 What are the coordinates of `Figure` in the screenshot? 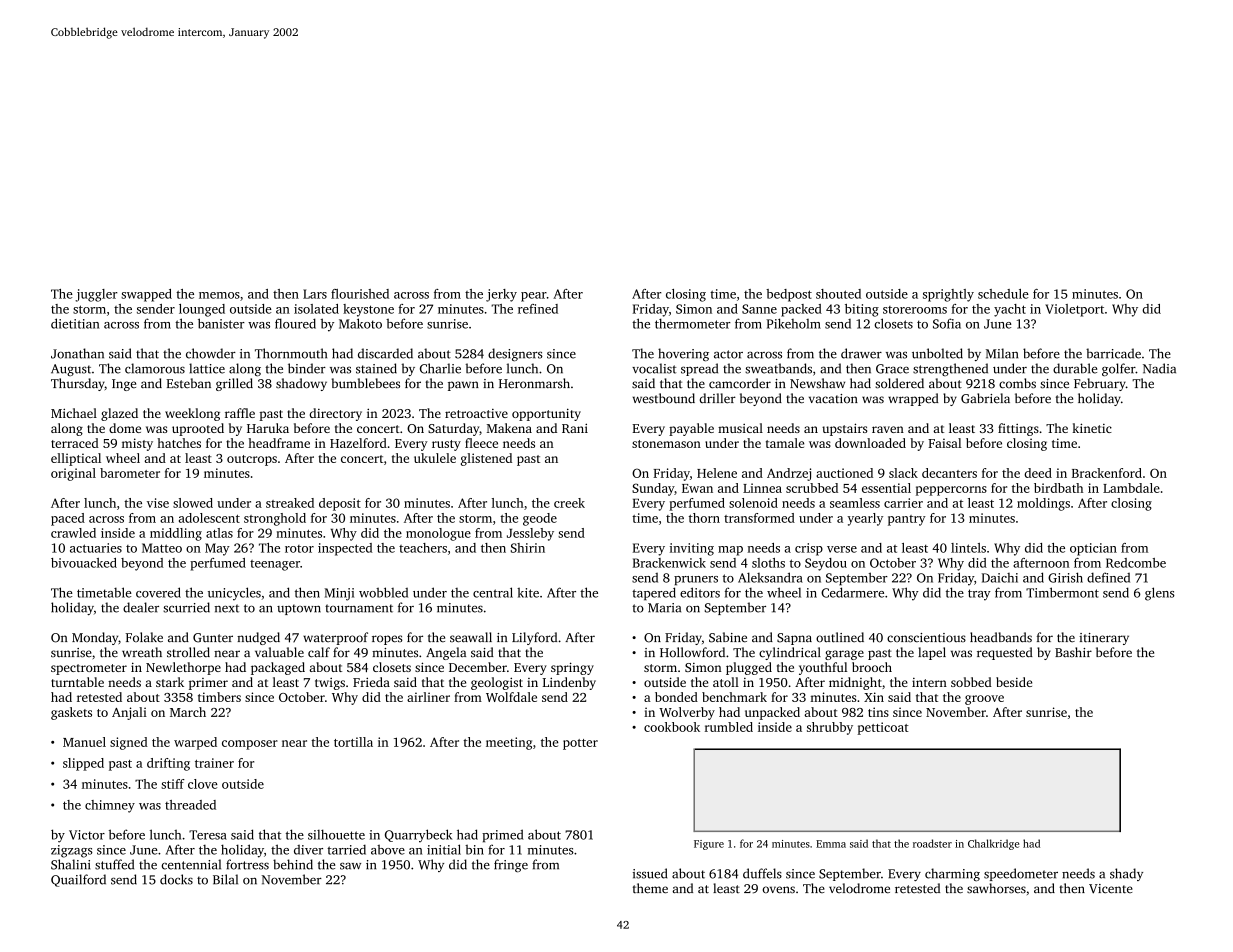 It's located at (709, 845).
